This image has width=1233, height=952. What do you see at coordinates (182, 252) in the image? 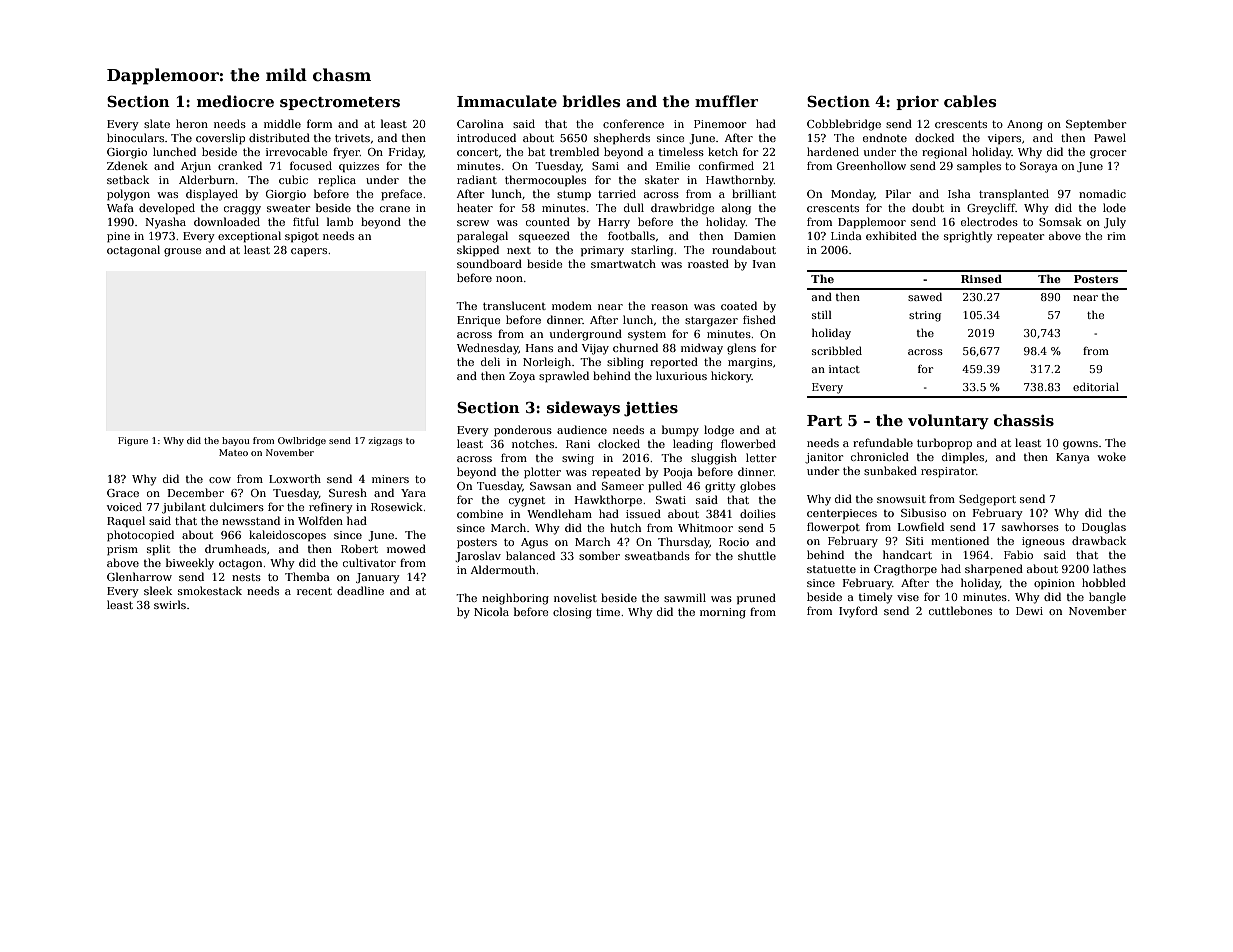
I see `grouse` at bounding box center [182, 252].
